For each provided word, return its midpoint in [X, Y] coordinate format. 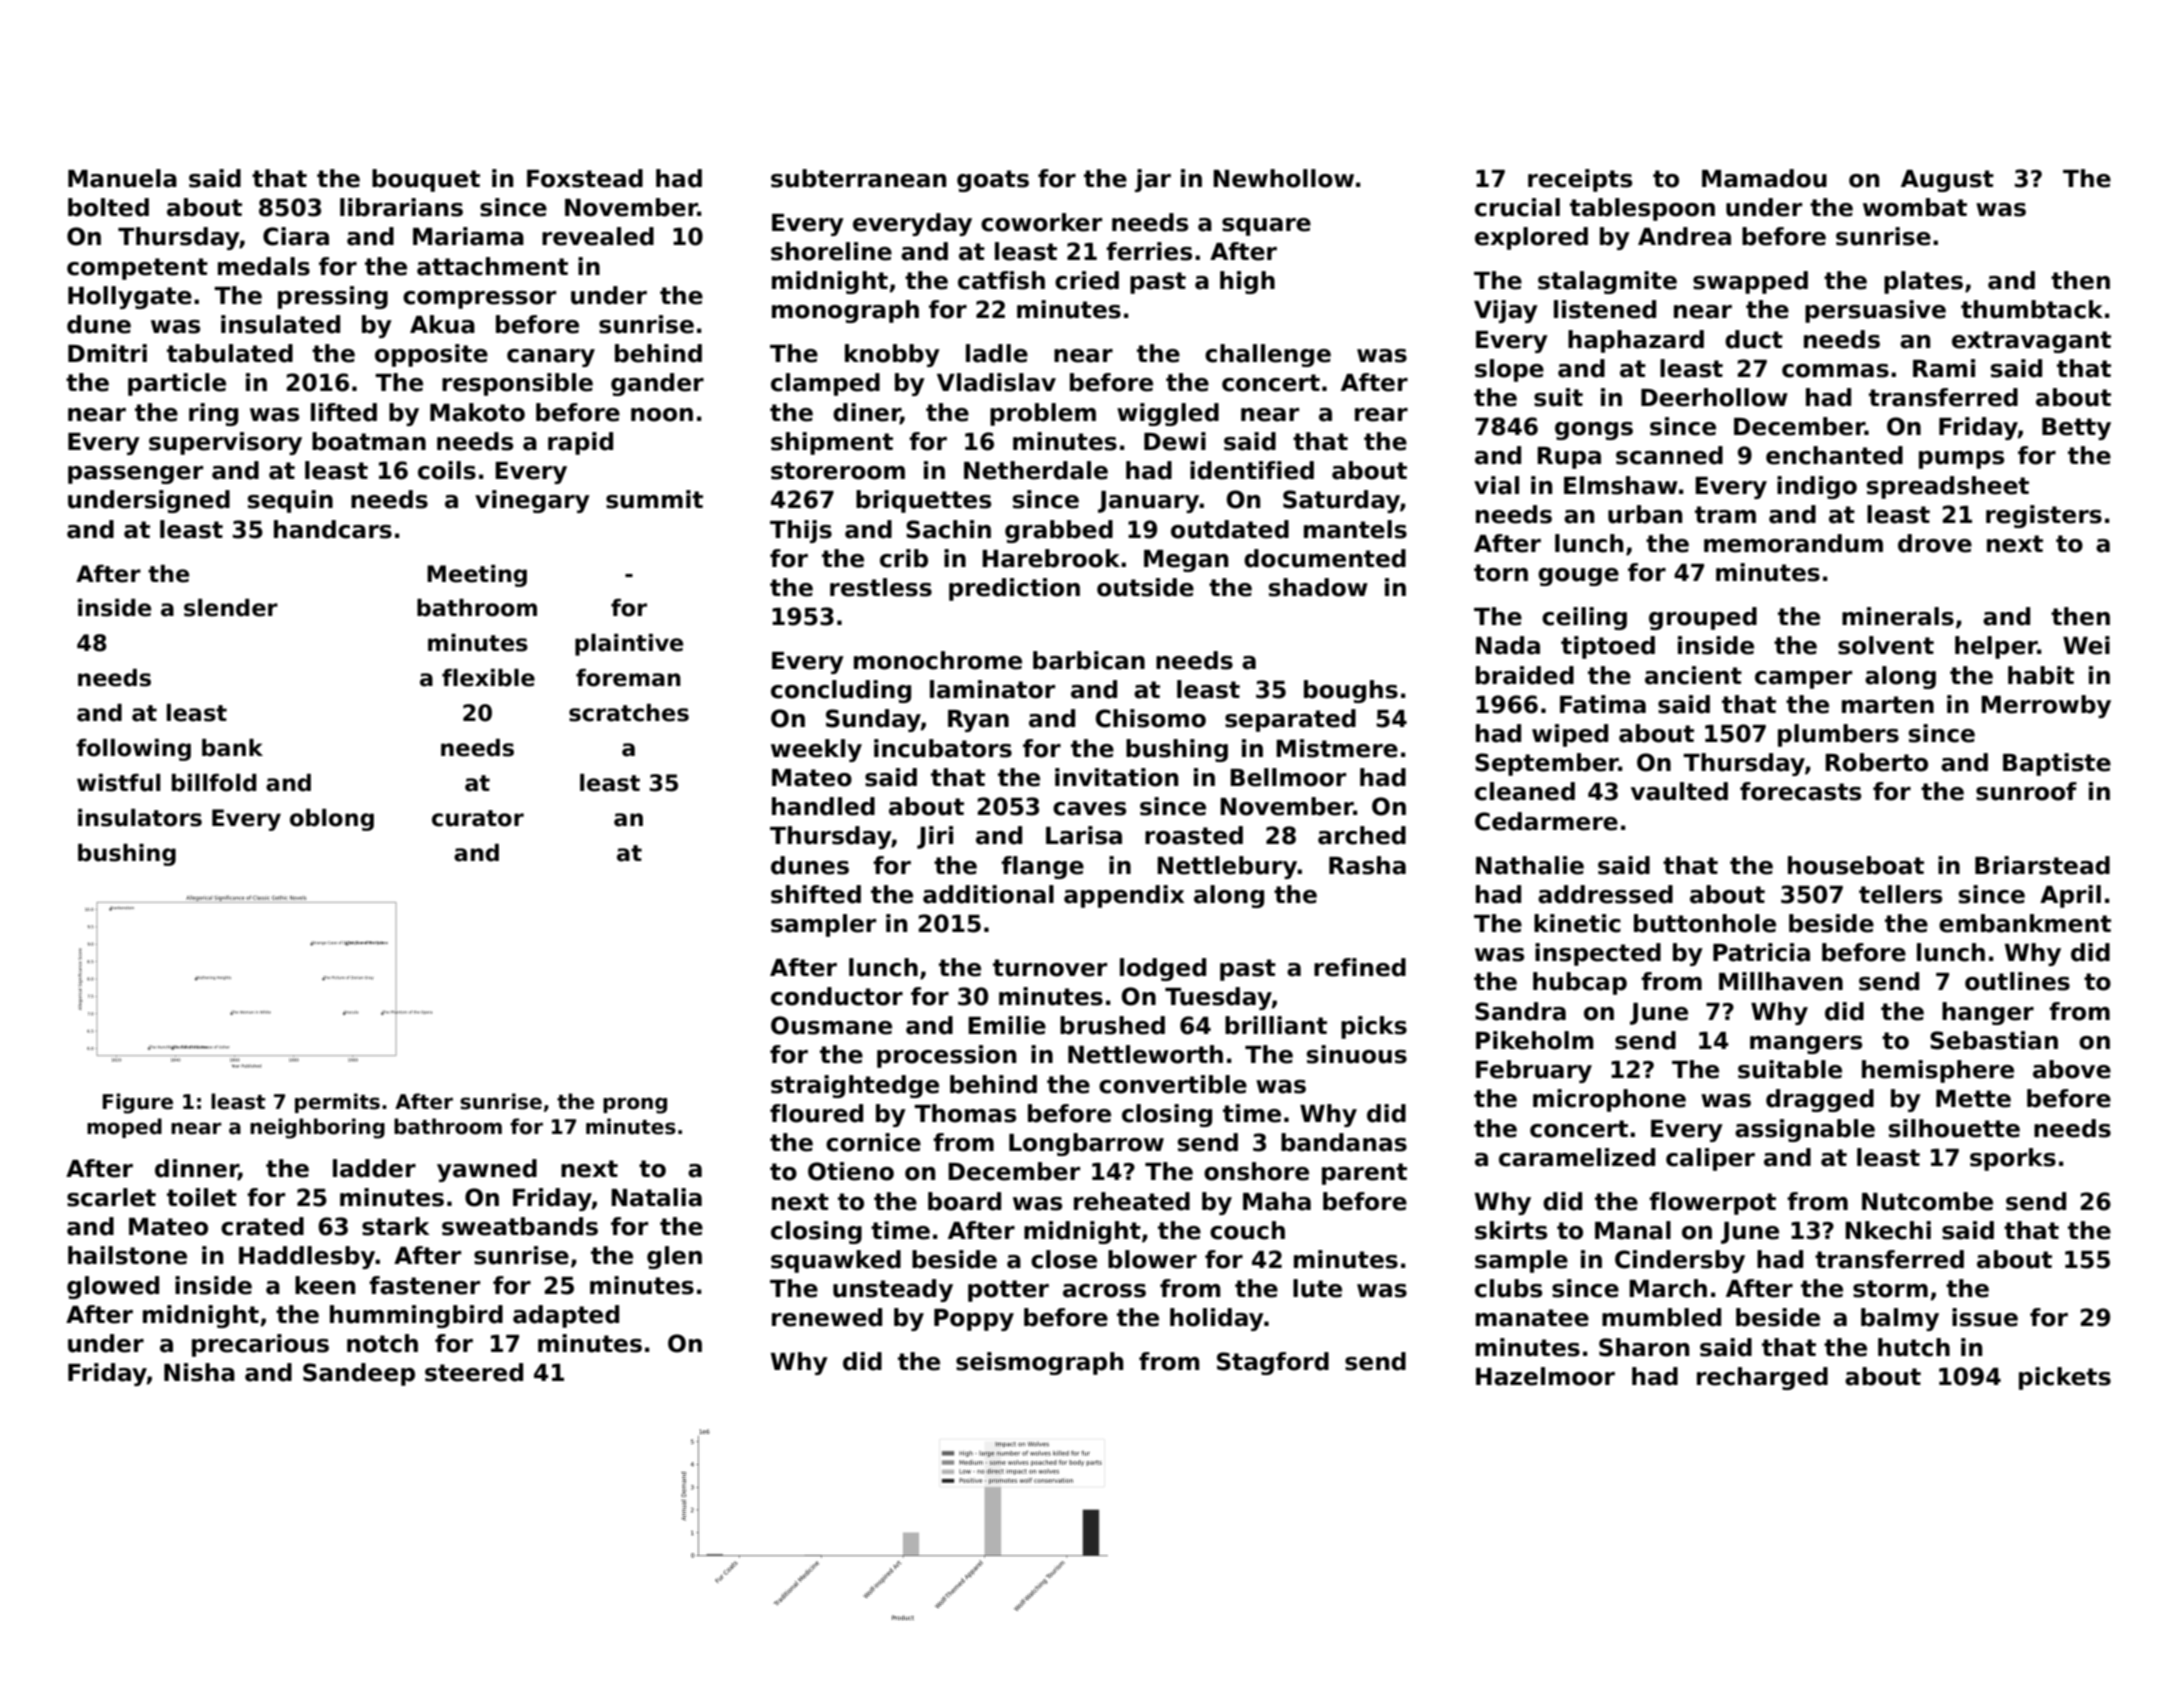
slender [231, 608]
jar [1153, 180]
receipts [1580, 180]
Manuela [122, 178]
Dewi [1175, 441]
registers [2044, 516]
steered [474, 1372]
